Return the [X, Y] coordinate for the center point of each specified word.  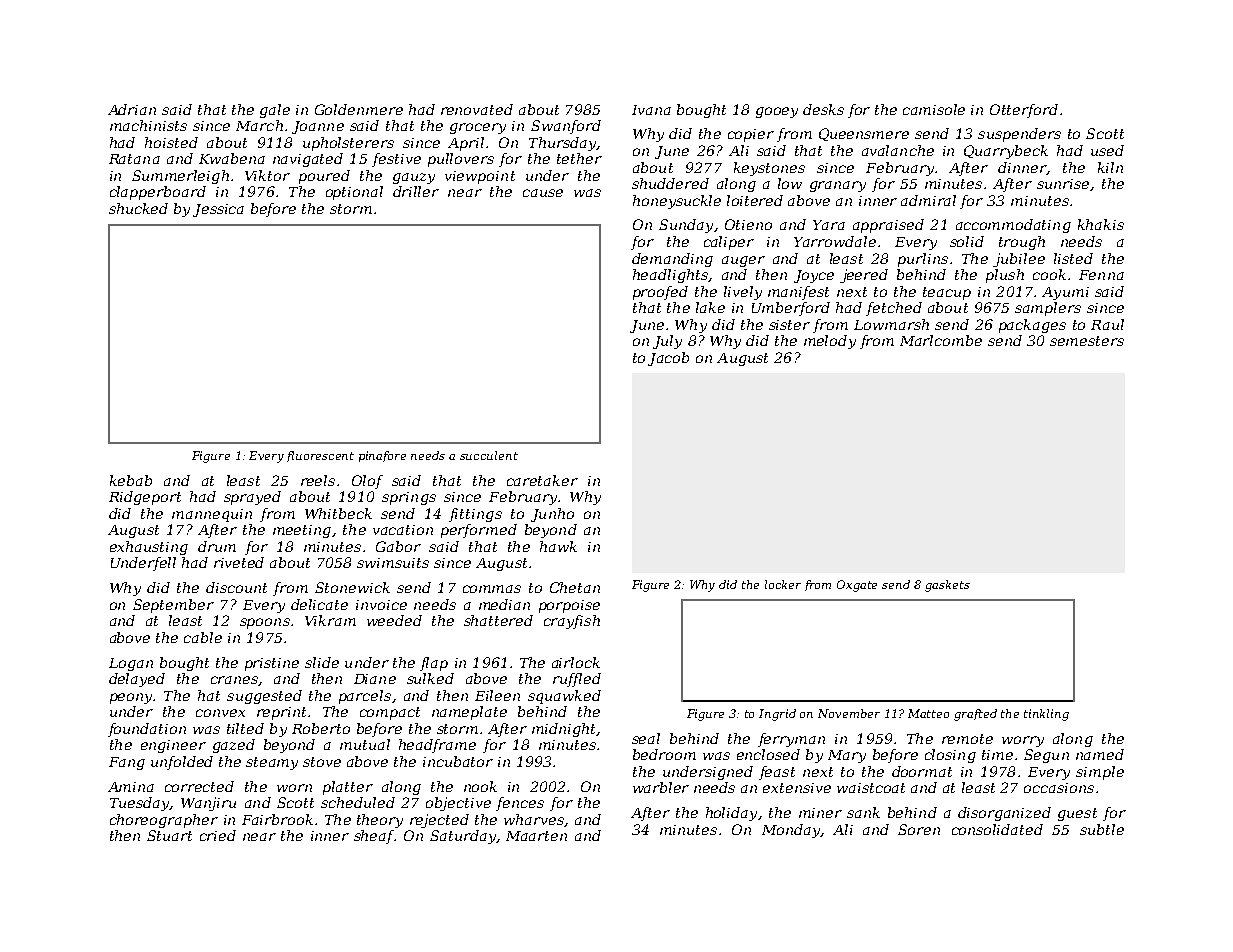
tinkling [1046, 715]
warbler [661, 787]
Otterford [1024, 111]
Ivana [651, 110]
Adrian [132, 109]
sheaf [374, 837]
